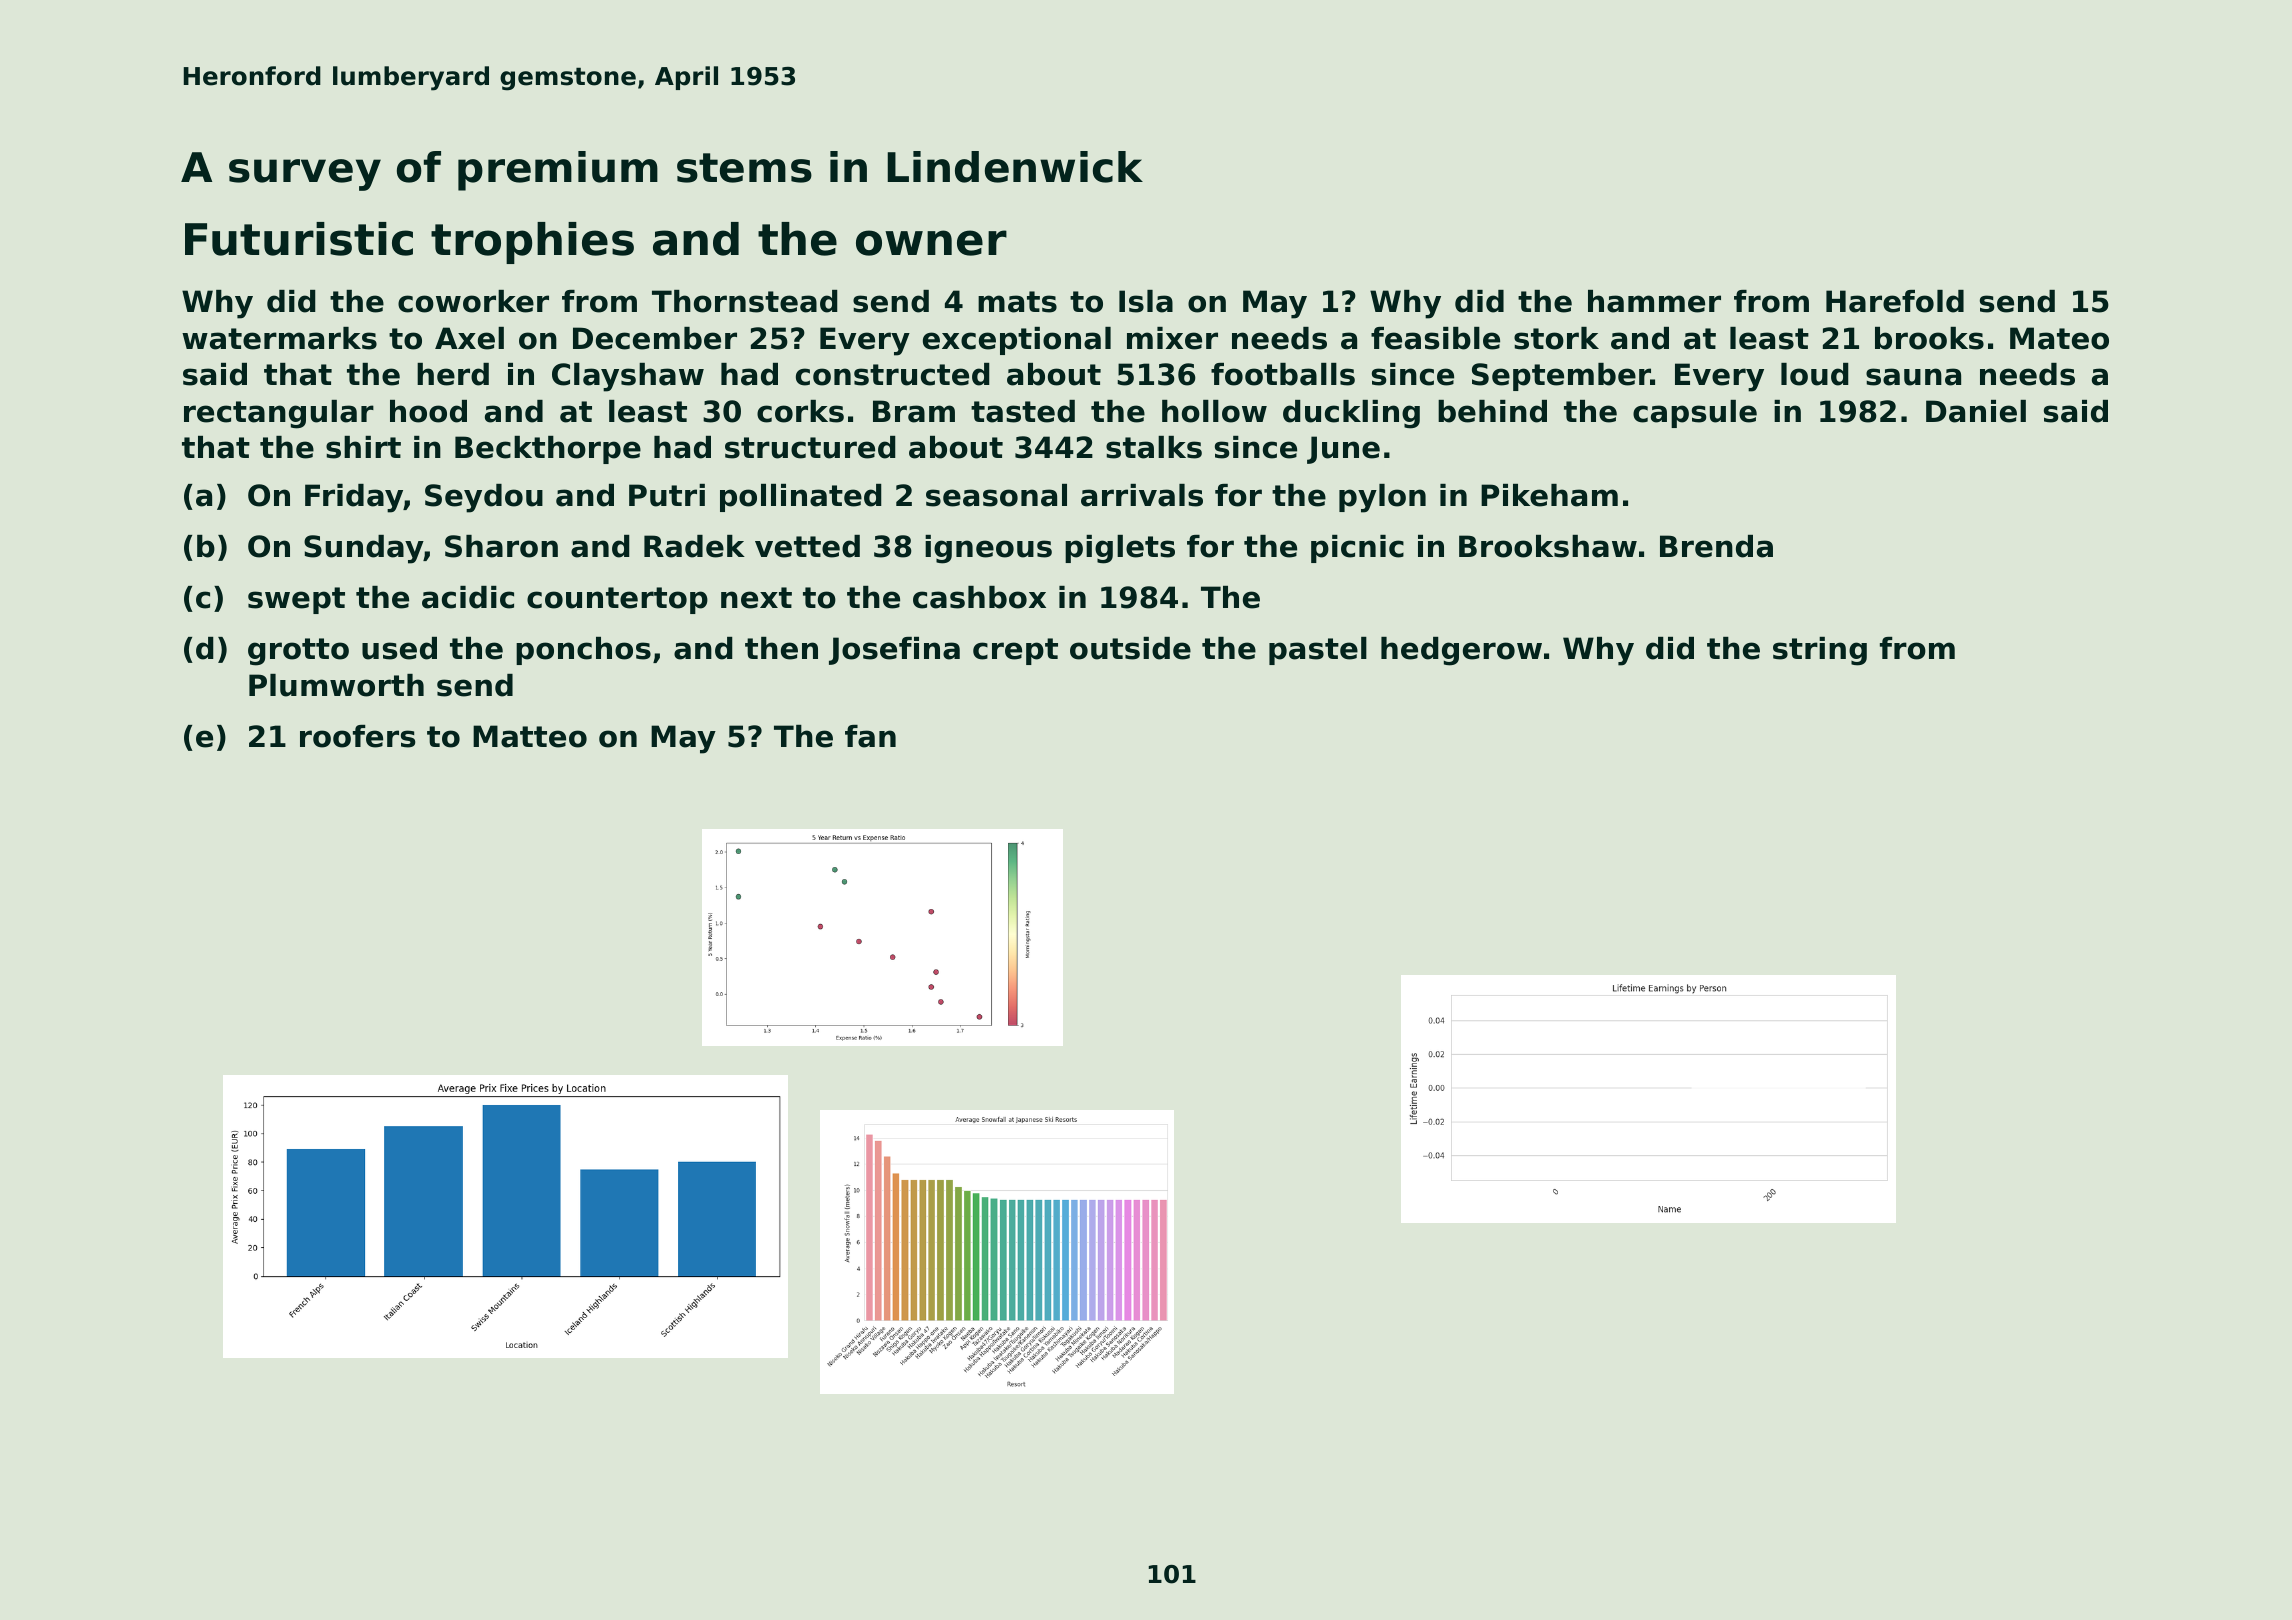 The height and width of the page is (1620, 2292). What do you see at coordinates (1154, 447) in the page?
I see `stalks` at bounding box center [1154, 447].
